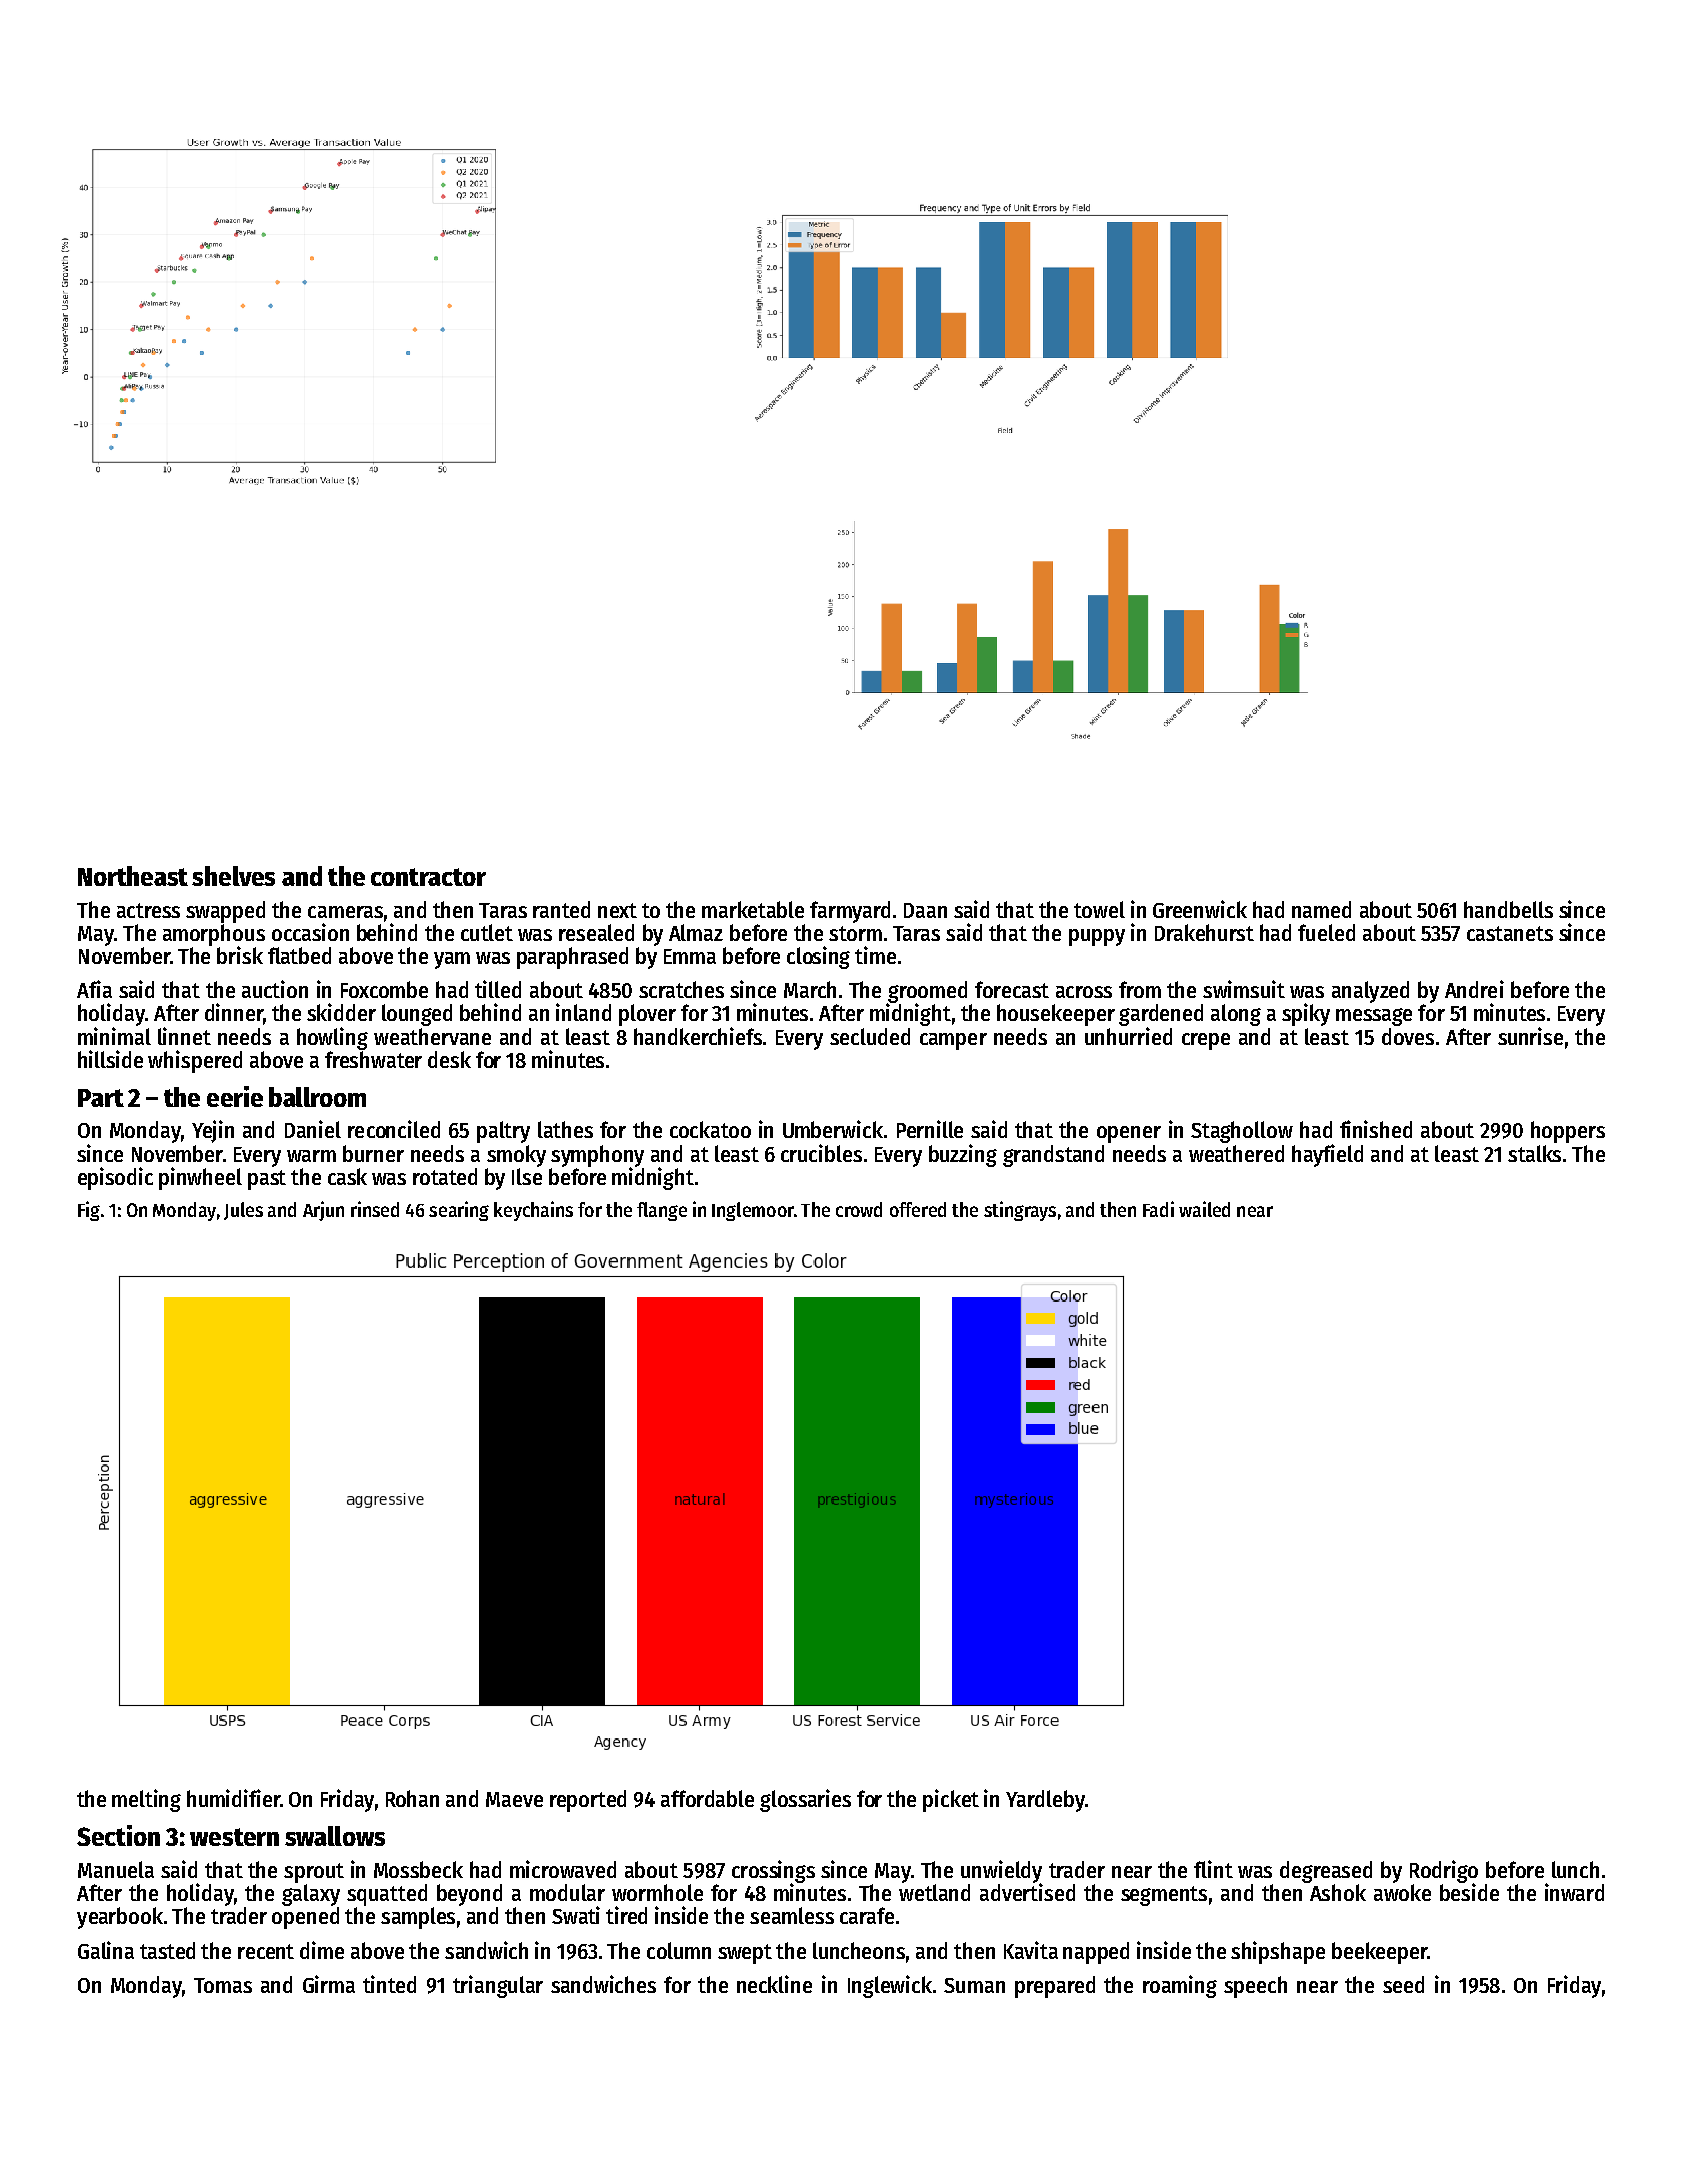 This image has height=2178, width=1683. What do you see at coordinates (1045, 1801) in the image?
I see `Yardleby` at bounding box center [1045, 1801].
